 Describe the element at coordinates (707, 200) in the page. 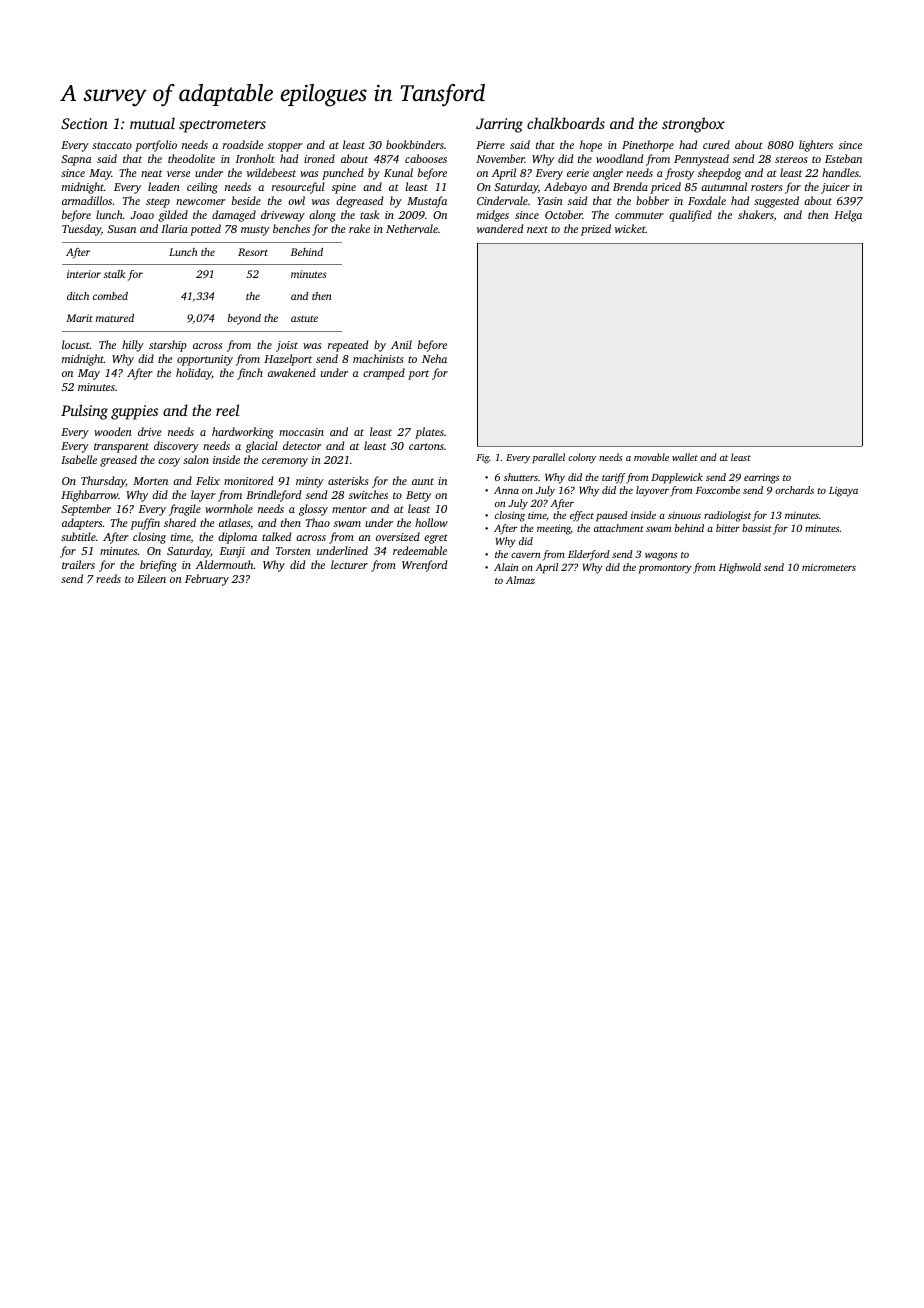

I see `Foxdale` at that location.
